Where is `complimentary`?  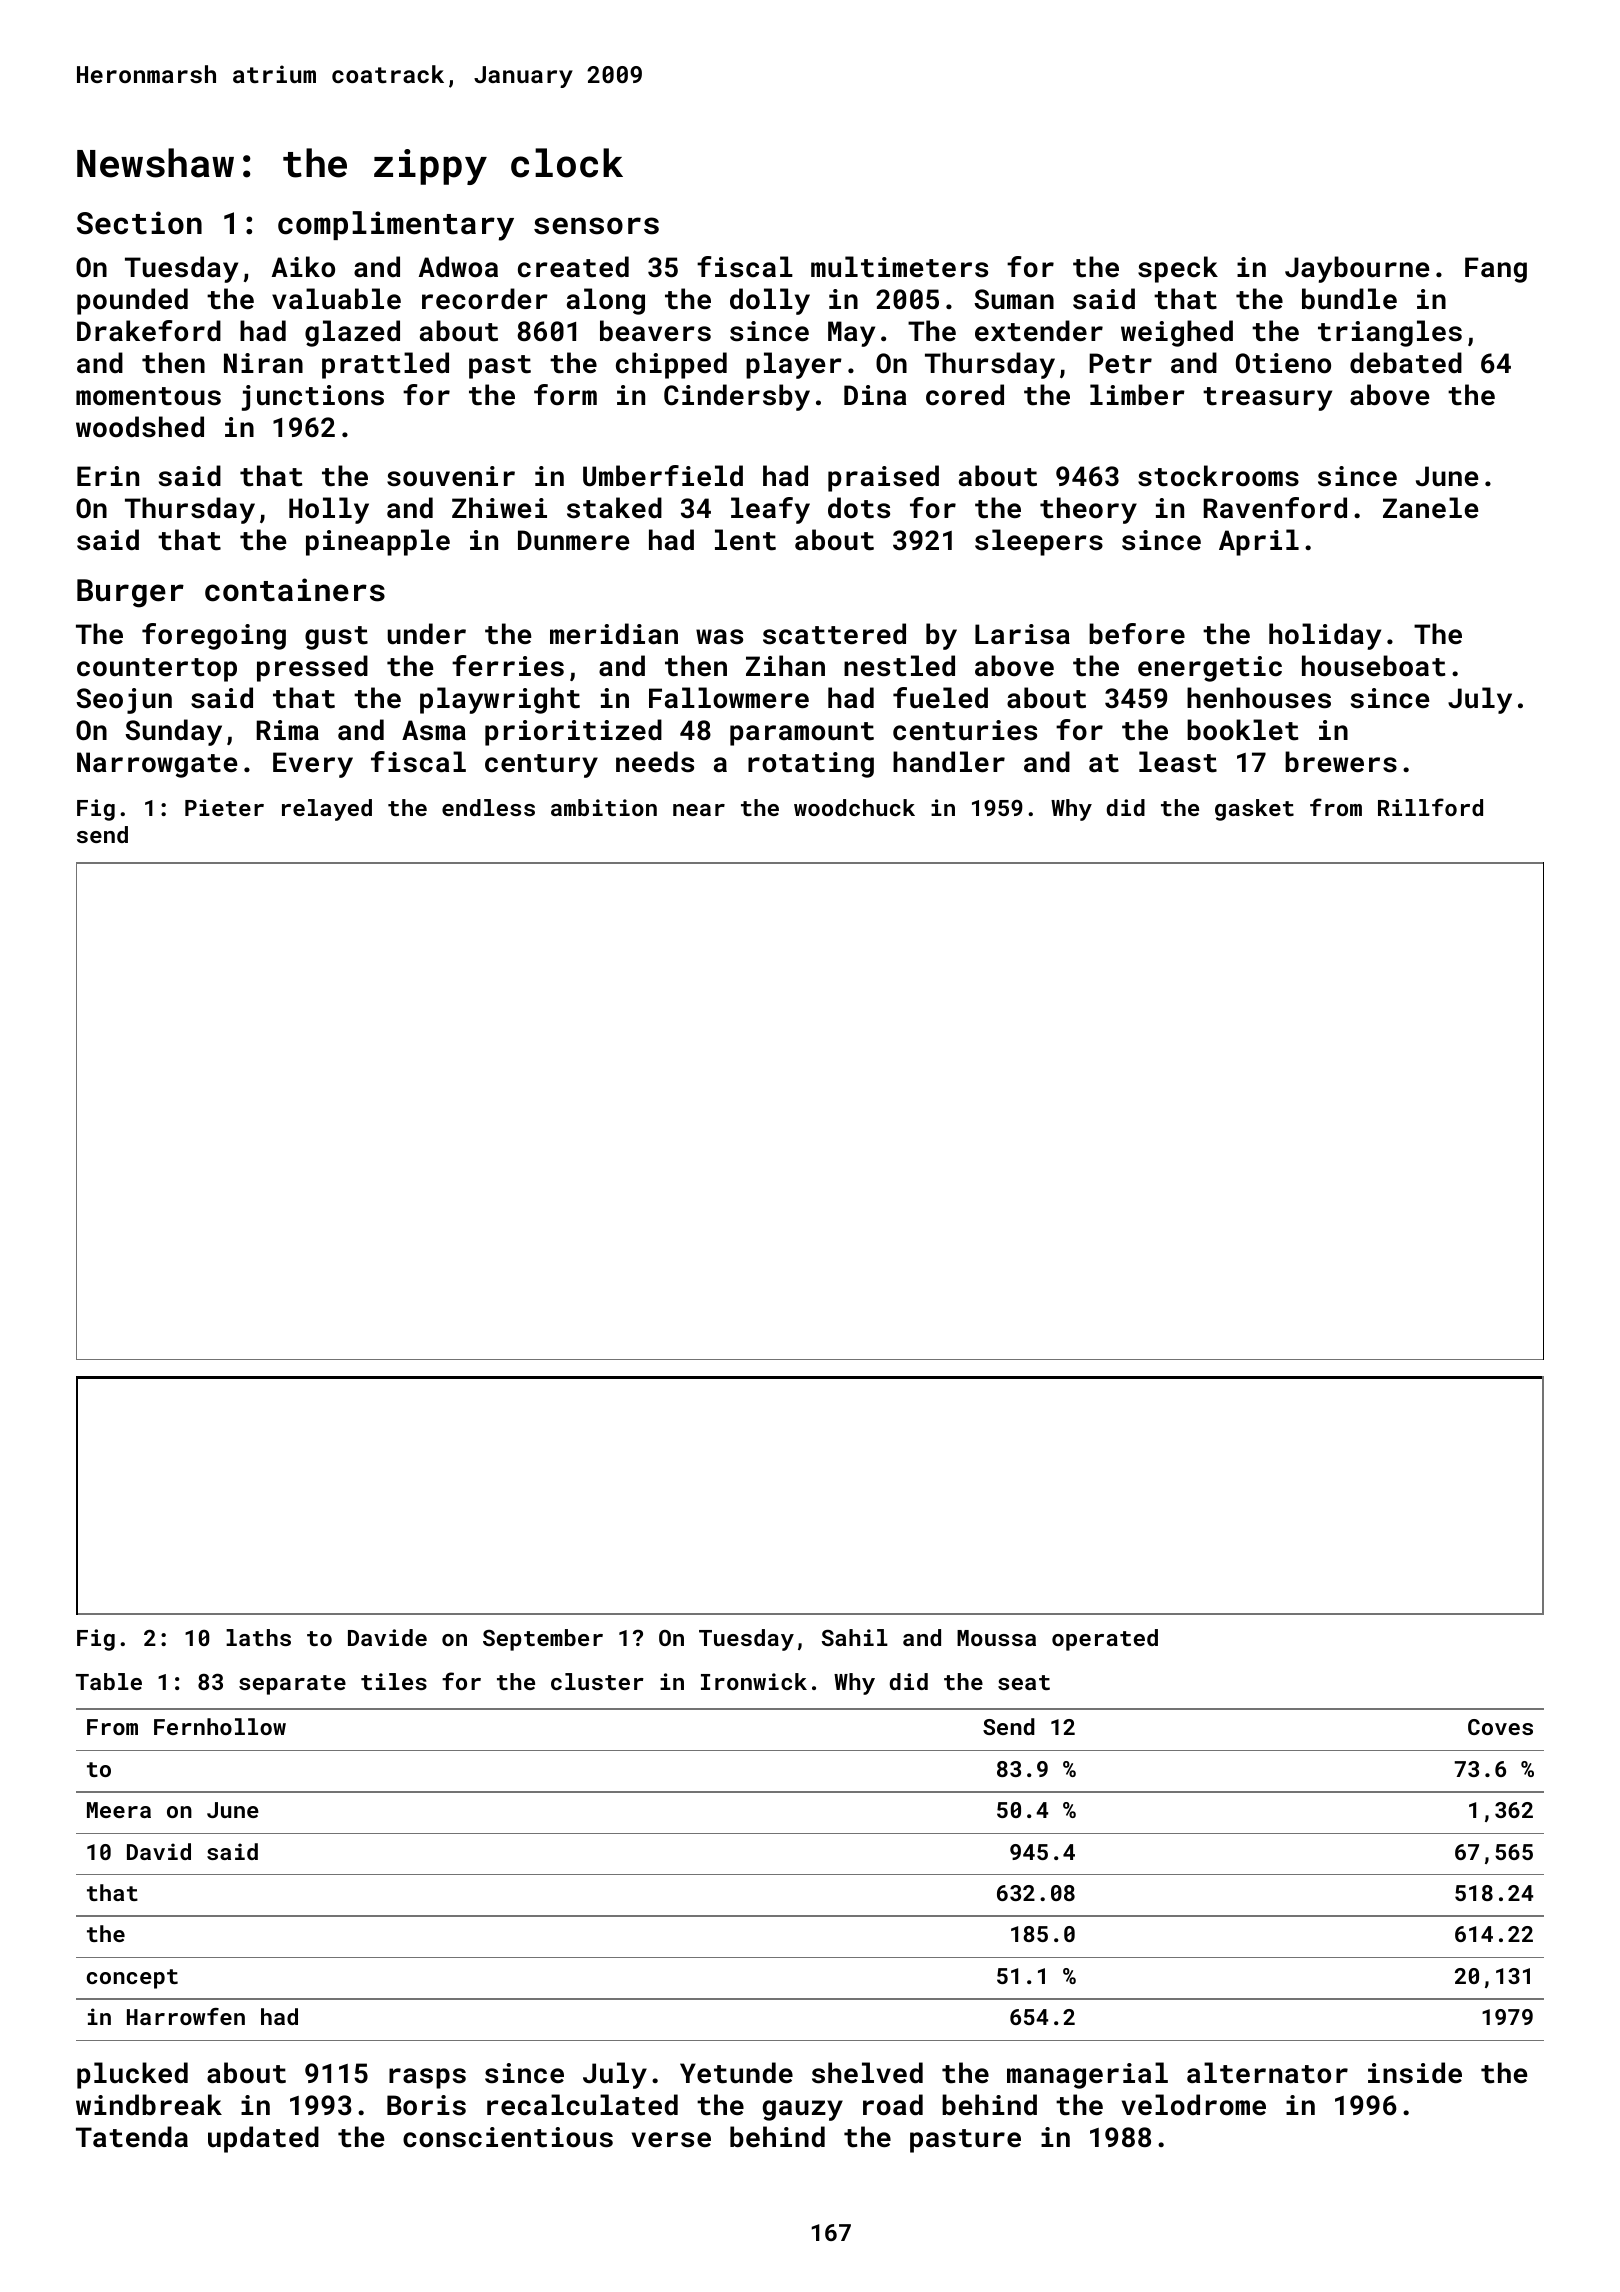 complimentary is located at coordinates (396, 226).
